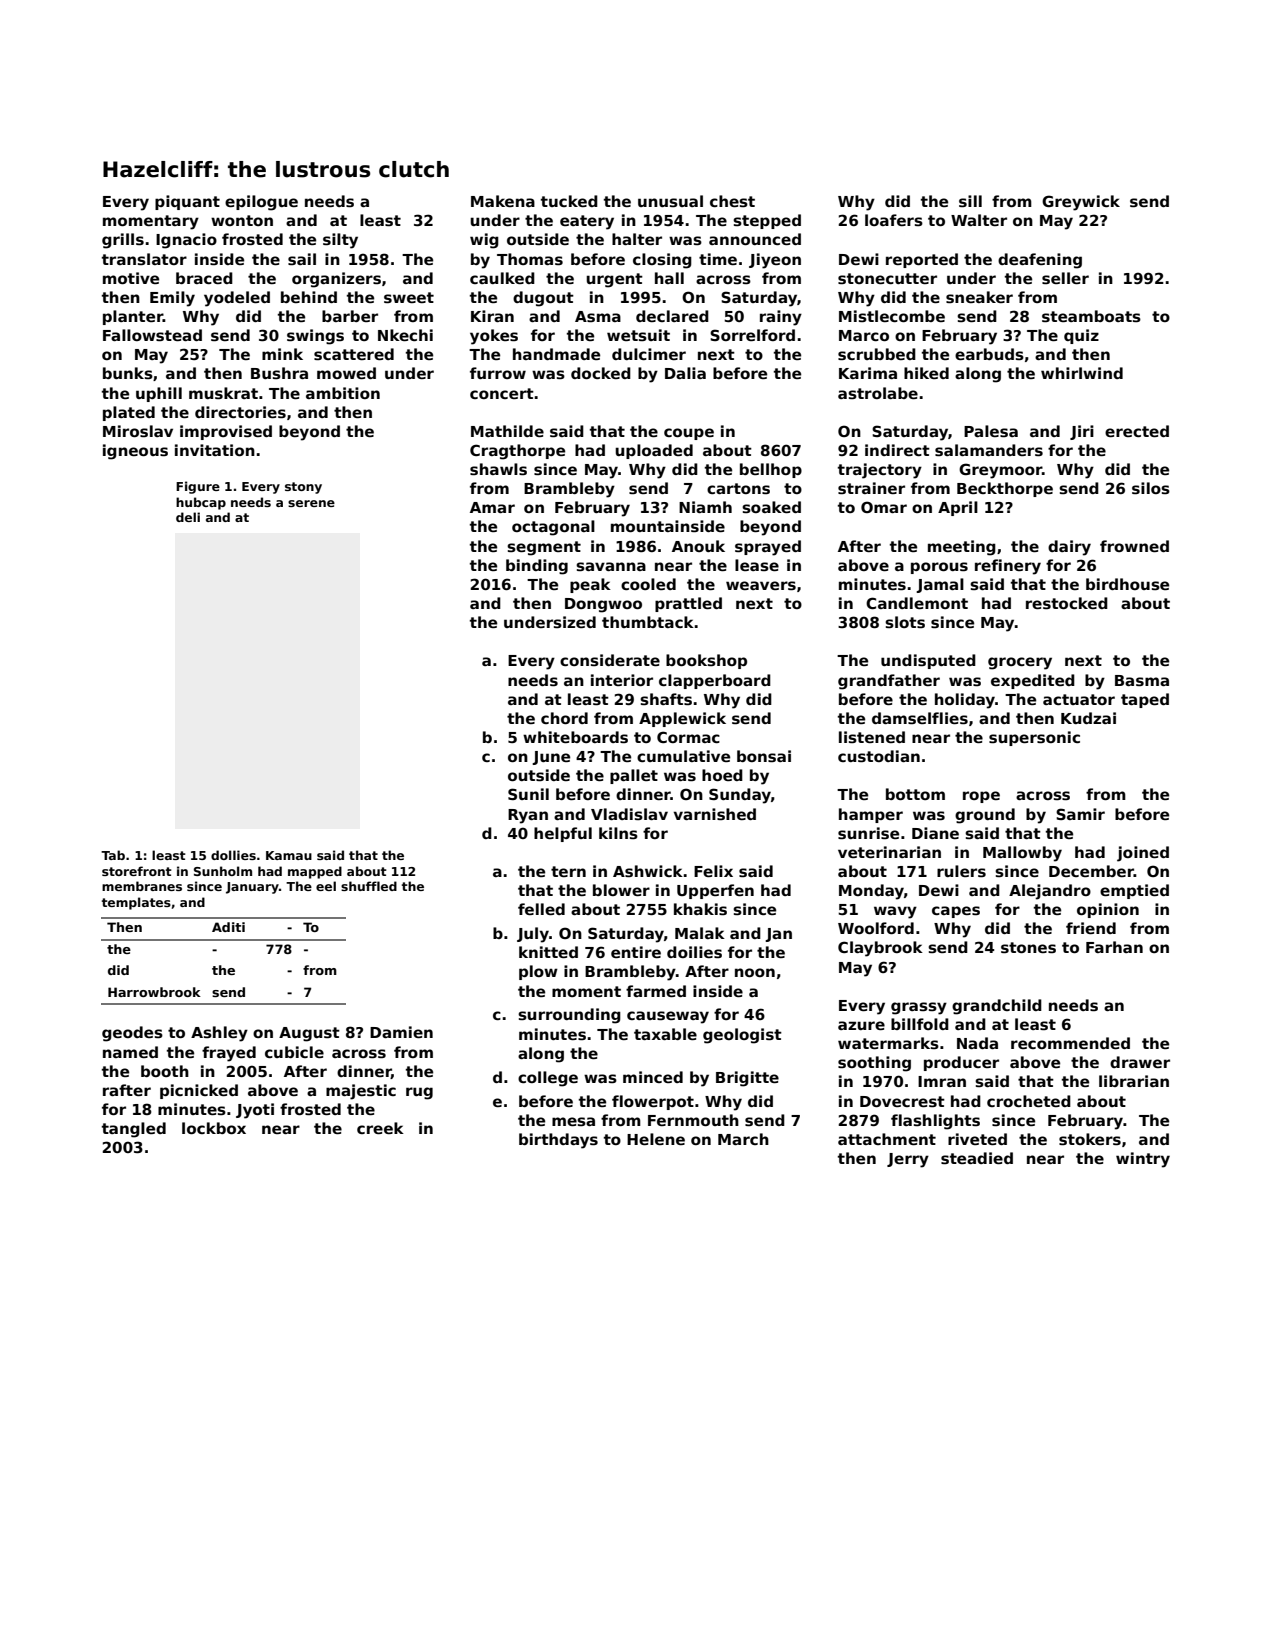 Image resolution: width=1272 pixels, height=1646 pixels. I want to click on lockbox, so click(214, 1128).
